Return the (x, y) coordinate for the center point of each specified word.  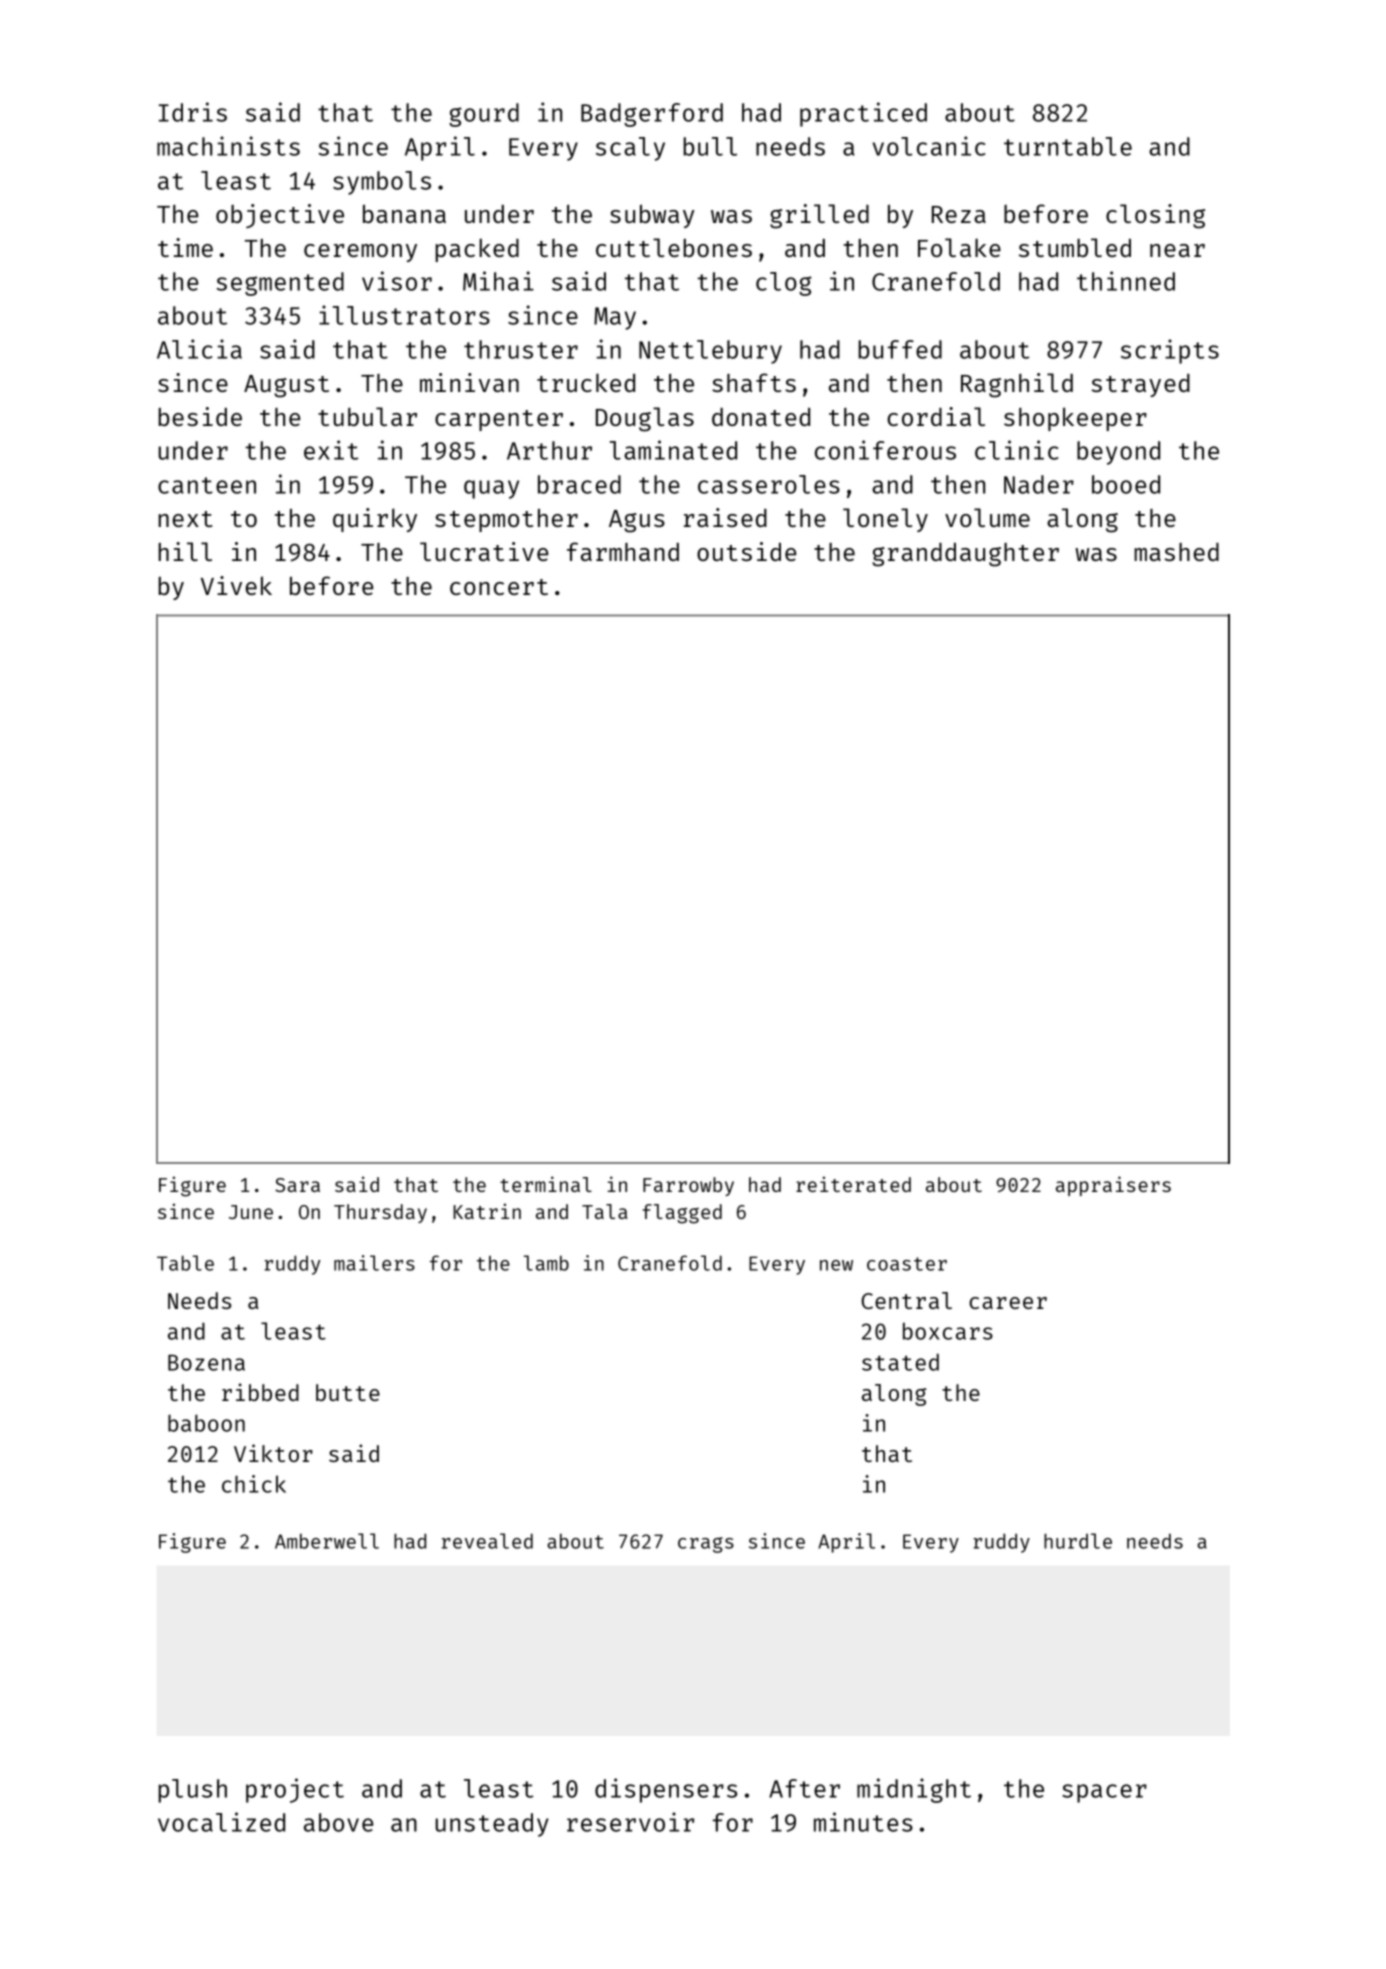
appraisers (1113, 1186)
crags (706, 1545)
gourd (484, 115)
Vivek (236, 585)
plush (192, 1791)
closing (1155, 216)
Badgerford (652, 115)
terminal (546, 1184)
